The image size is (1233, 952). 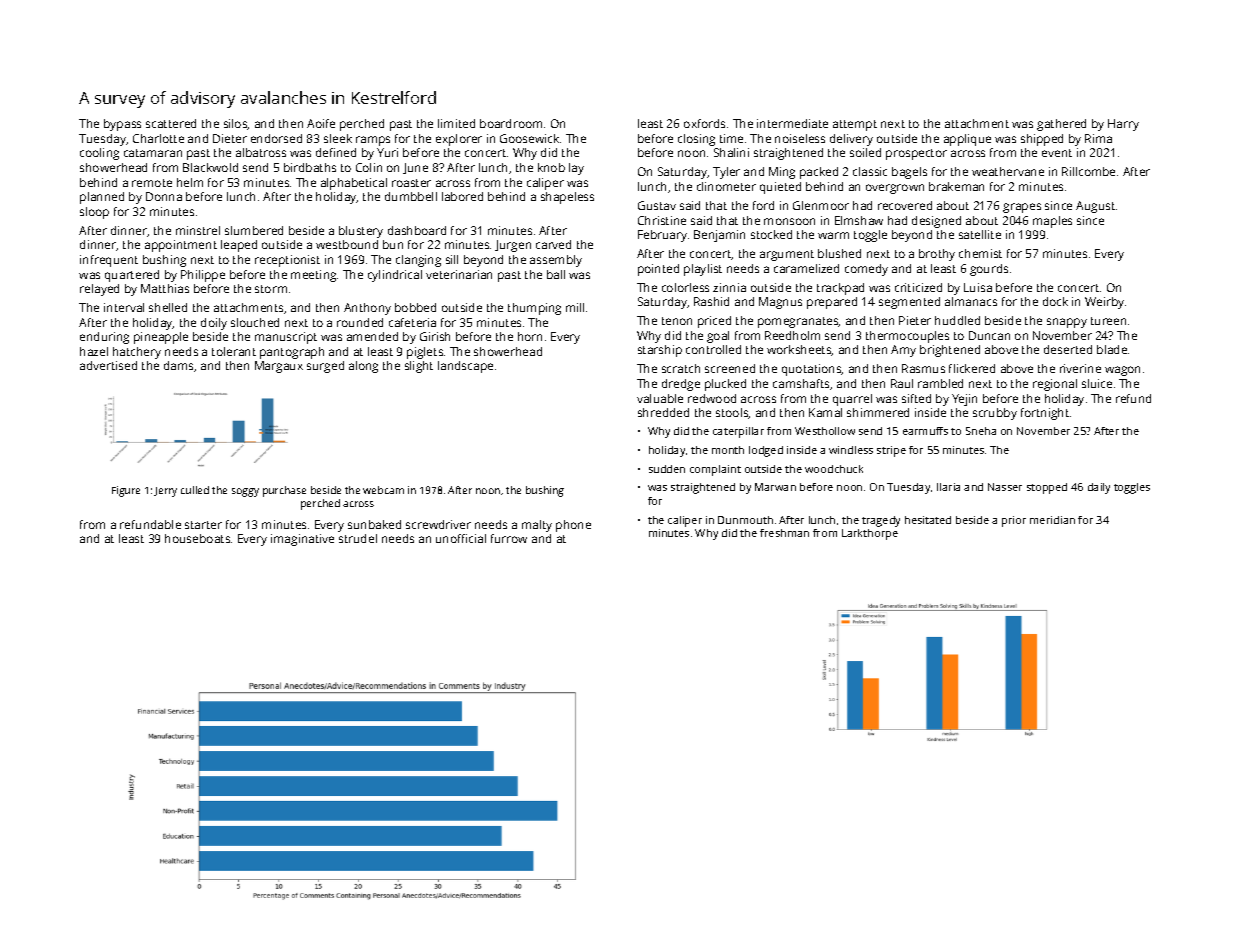 I want to click on snappy, so click(x=1067, y=323).
